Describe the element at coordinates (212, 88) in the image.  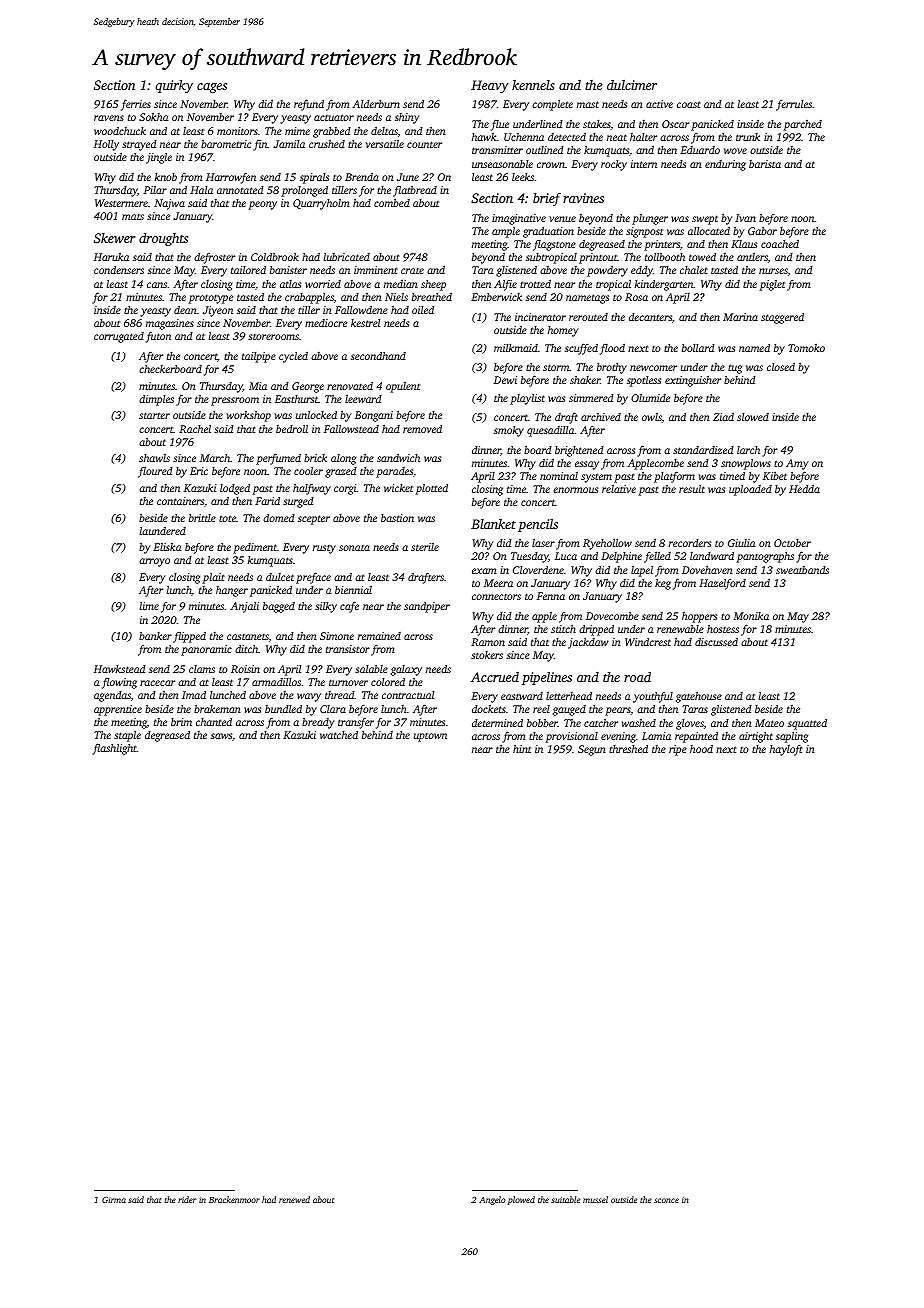
I see `cages` at that location.
